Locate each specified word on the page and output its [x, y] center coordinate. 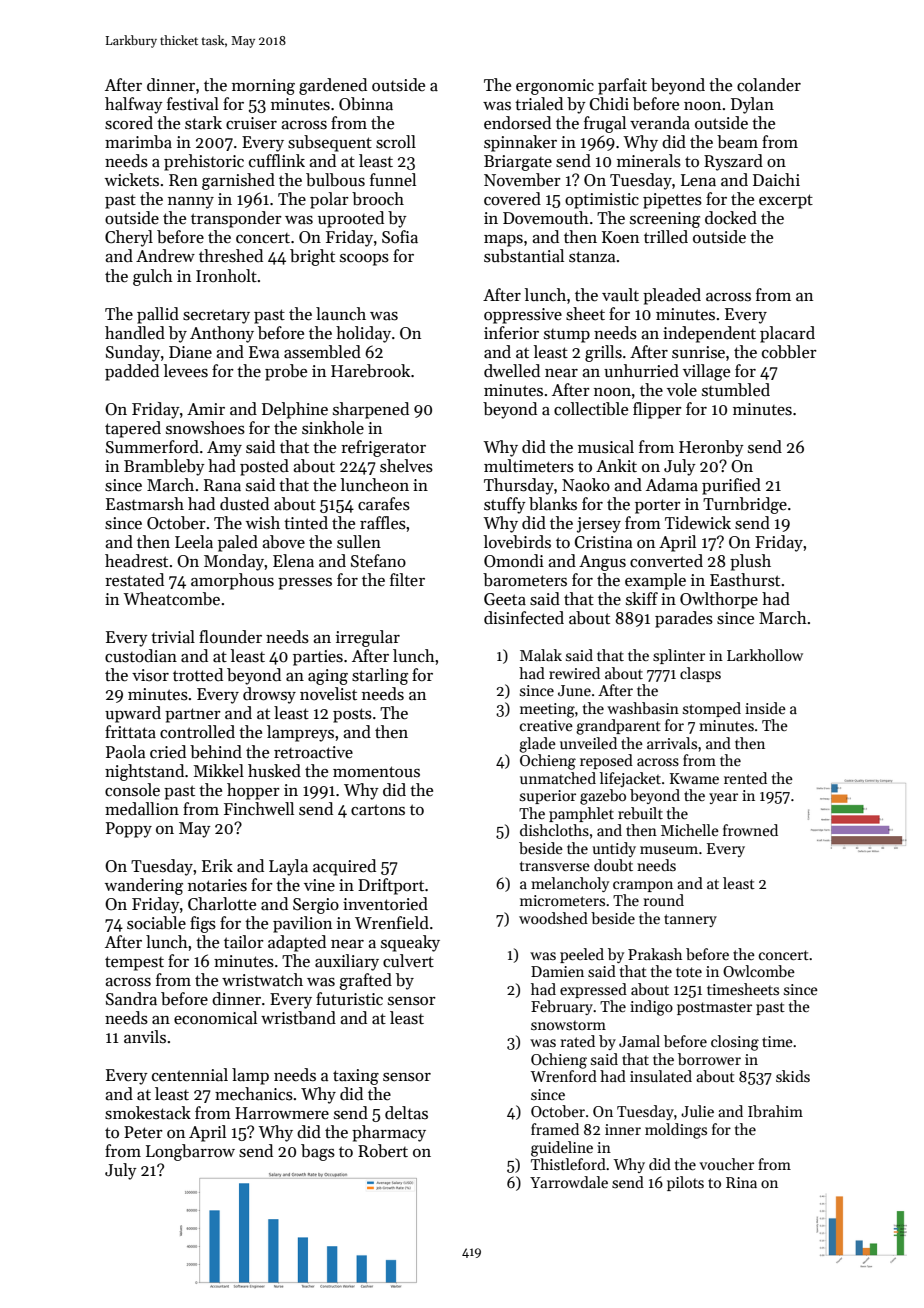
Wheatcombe [171, 599]
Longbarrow [190, 1152]
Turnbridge [745, 505]
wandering [144, 886]
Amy [224, 449]
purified [731, 486]
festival [193, 104]
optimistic [602, 201]
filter [407, 580]
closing [735, 1043]
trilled [666, 236]
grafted [365, 981]
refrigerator [383, 448]
